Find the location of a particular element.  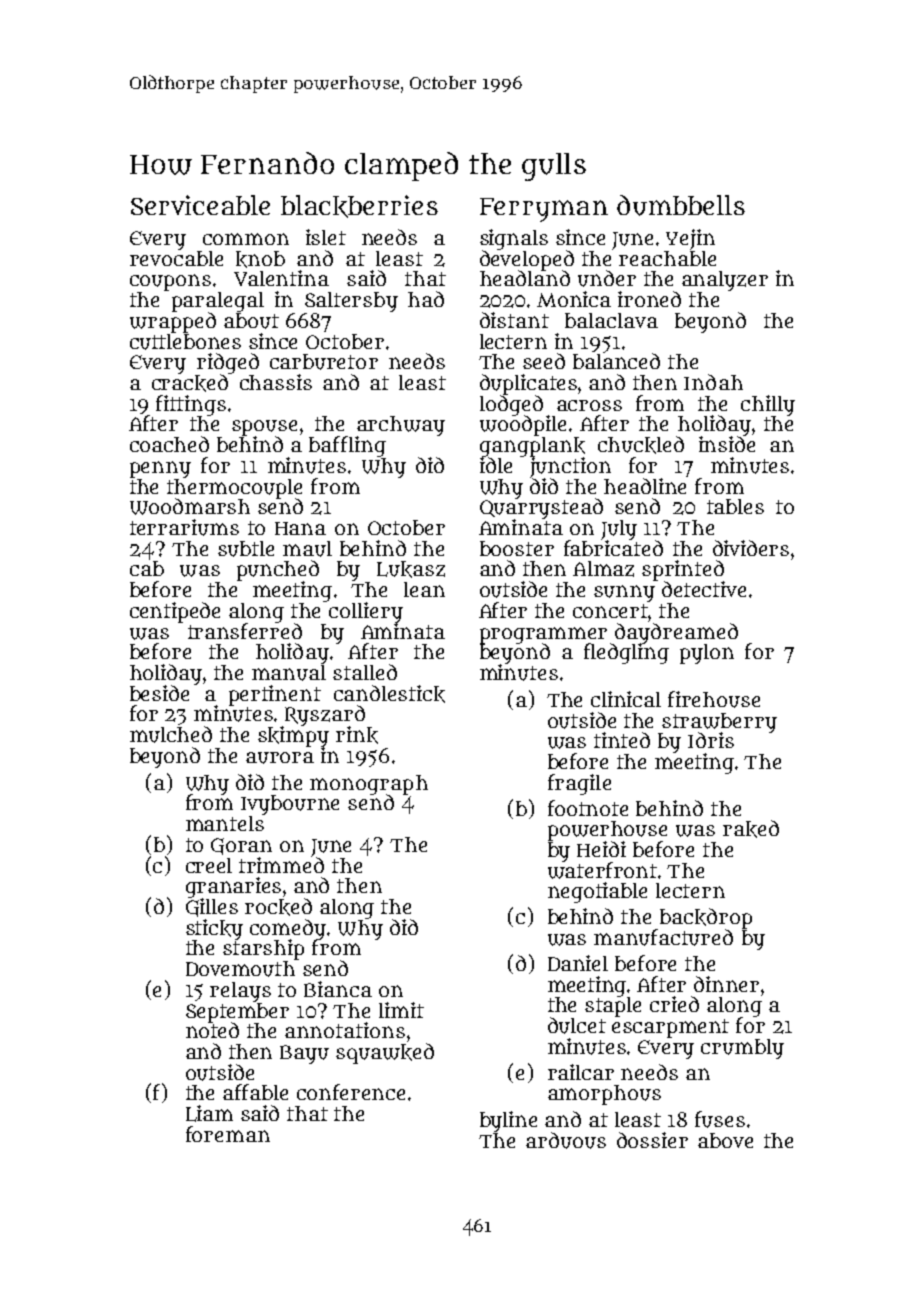

dumbbells is located at coordinates (681, 205).
